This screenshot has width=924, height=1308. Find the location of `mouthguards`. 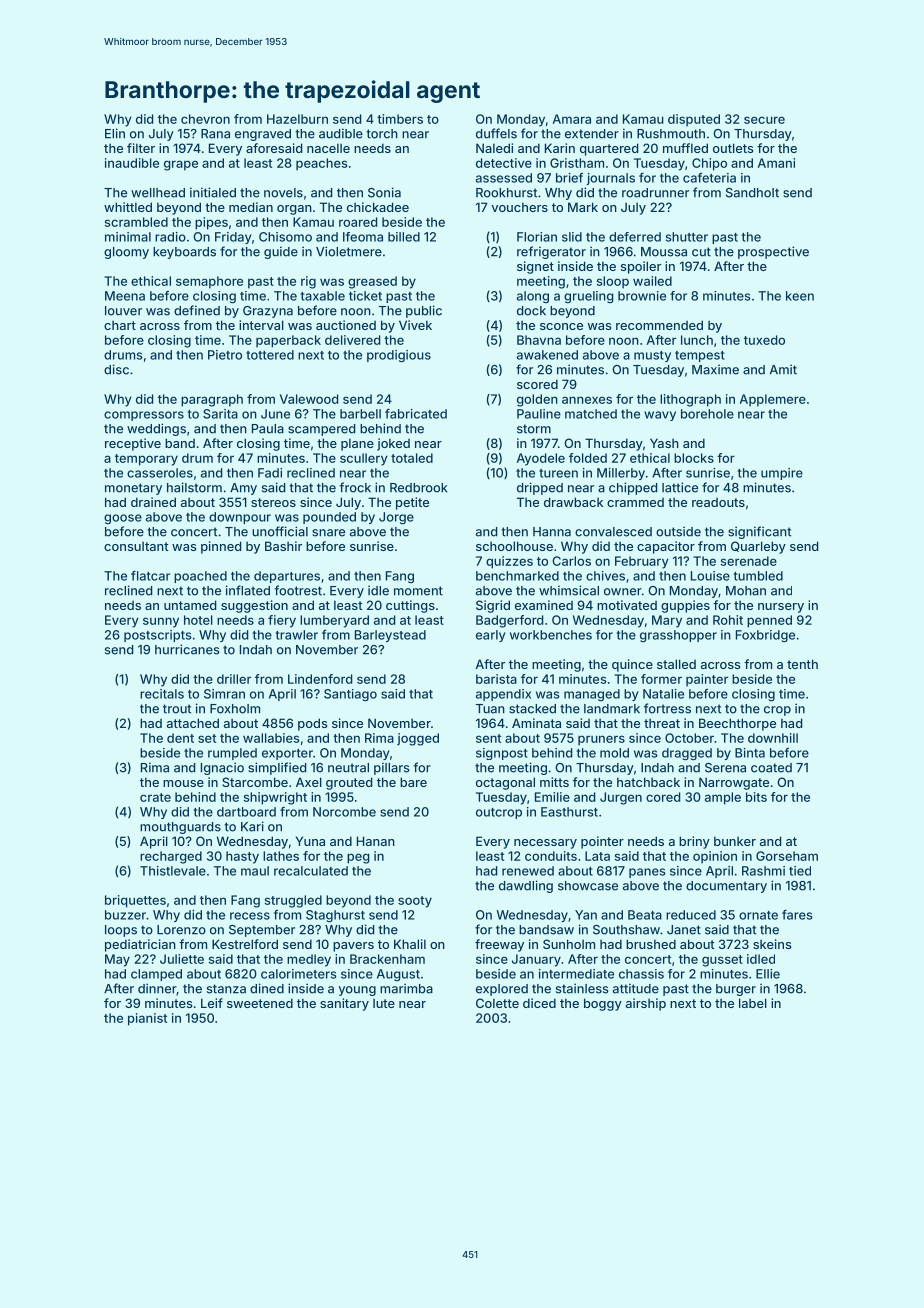

mouthguards is located at coordinates (180, 828).
